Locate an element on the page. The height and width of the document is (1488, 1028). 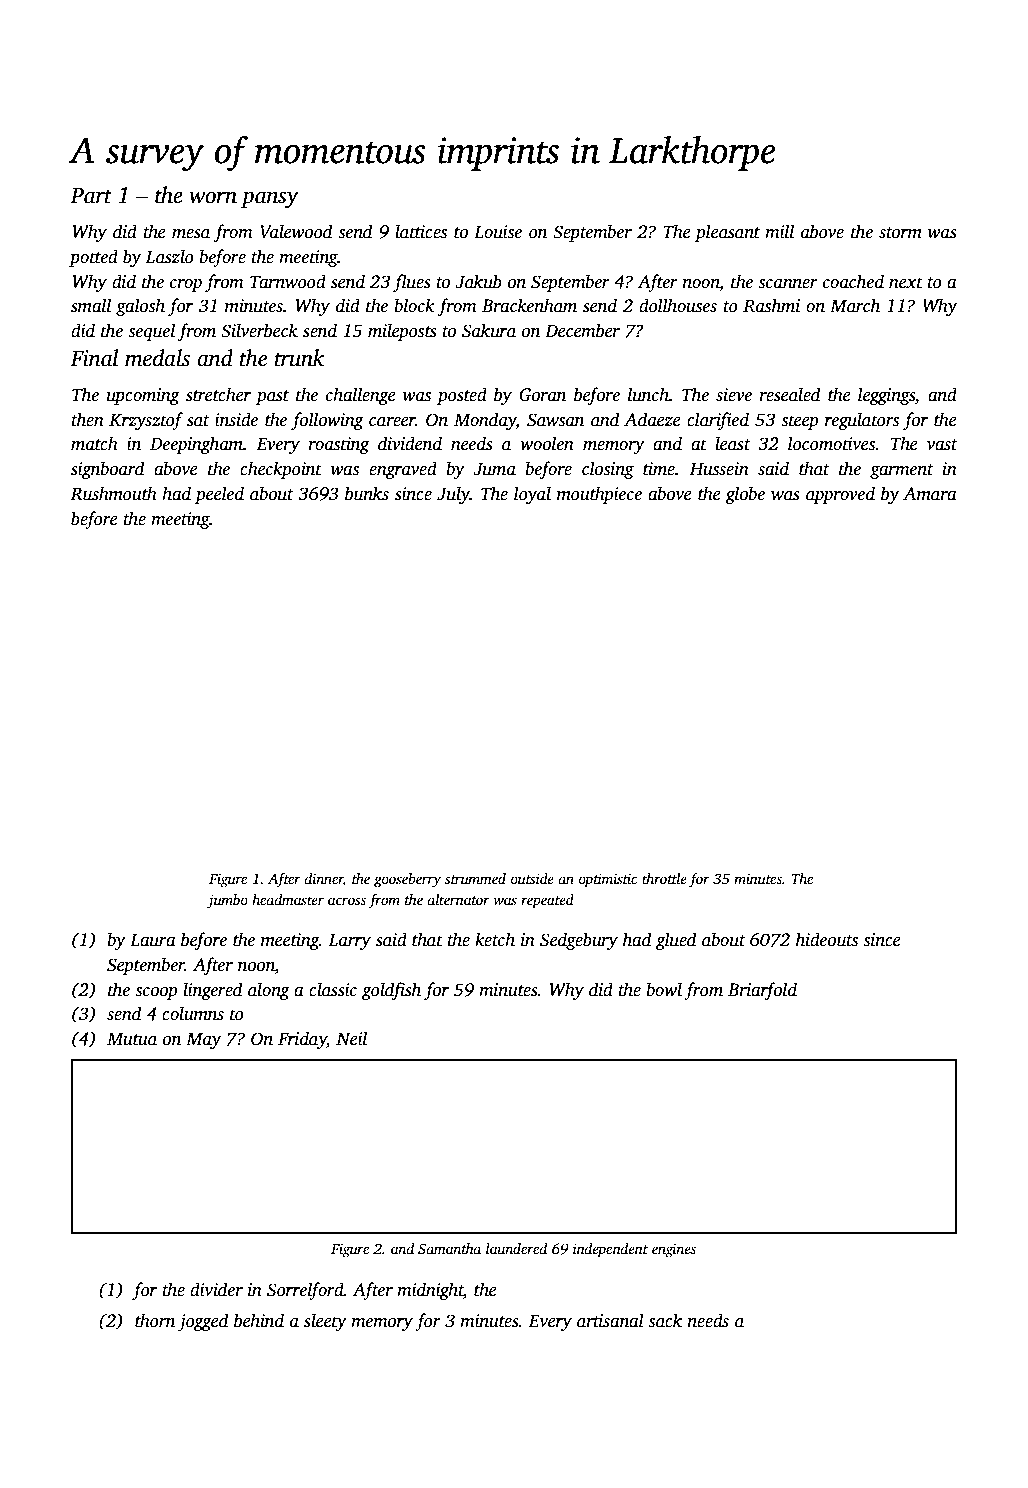
pansy is located at coordinates (270, 199).
